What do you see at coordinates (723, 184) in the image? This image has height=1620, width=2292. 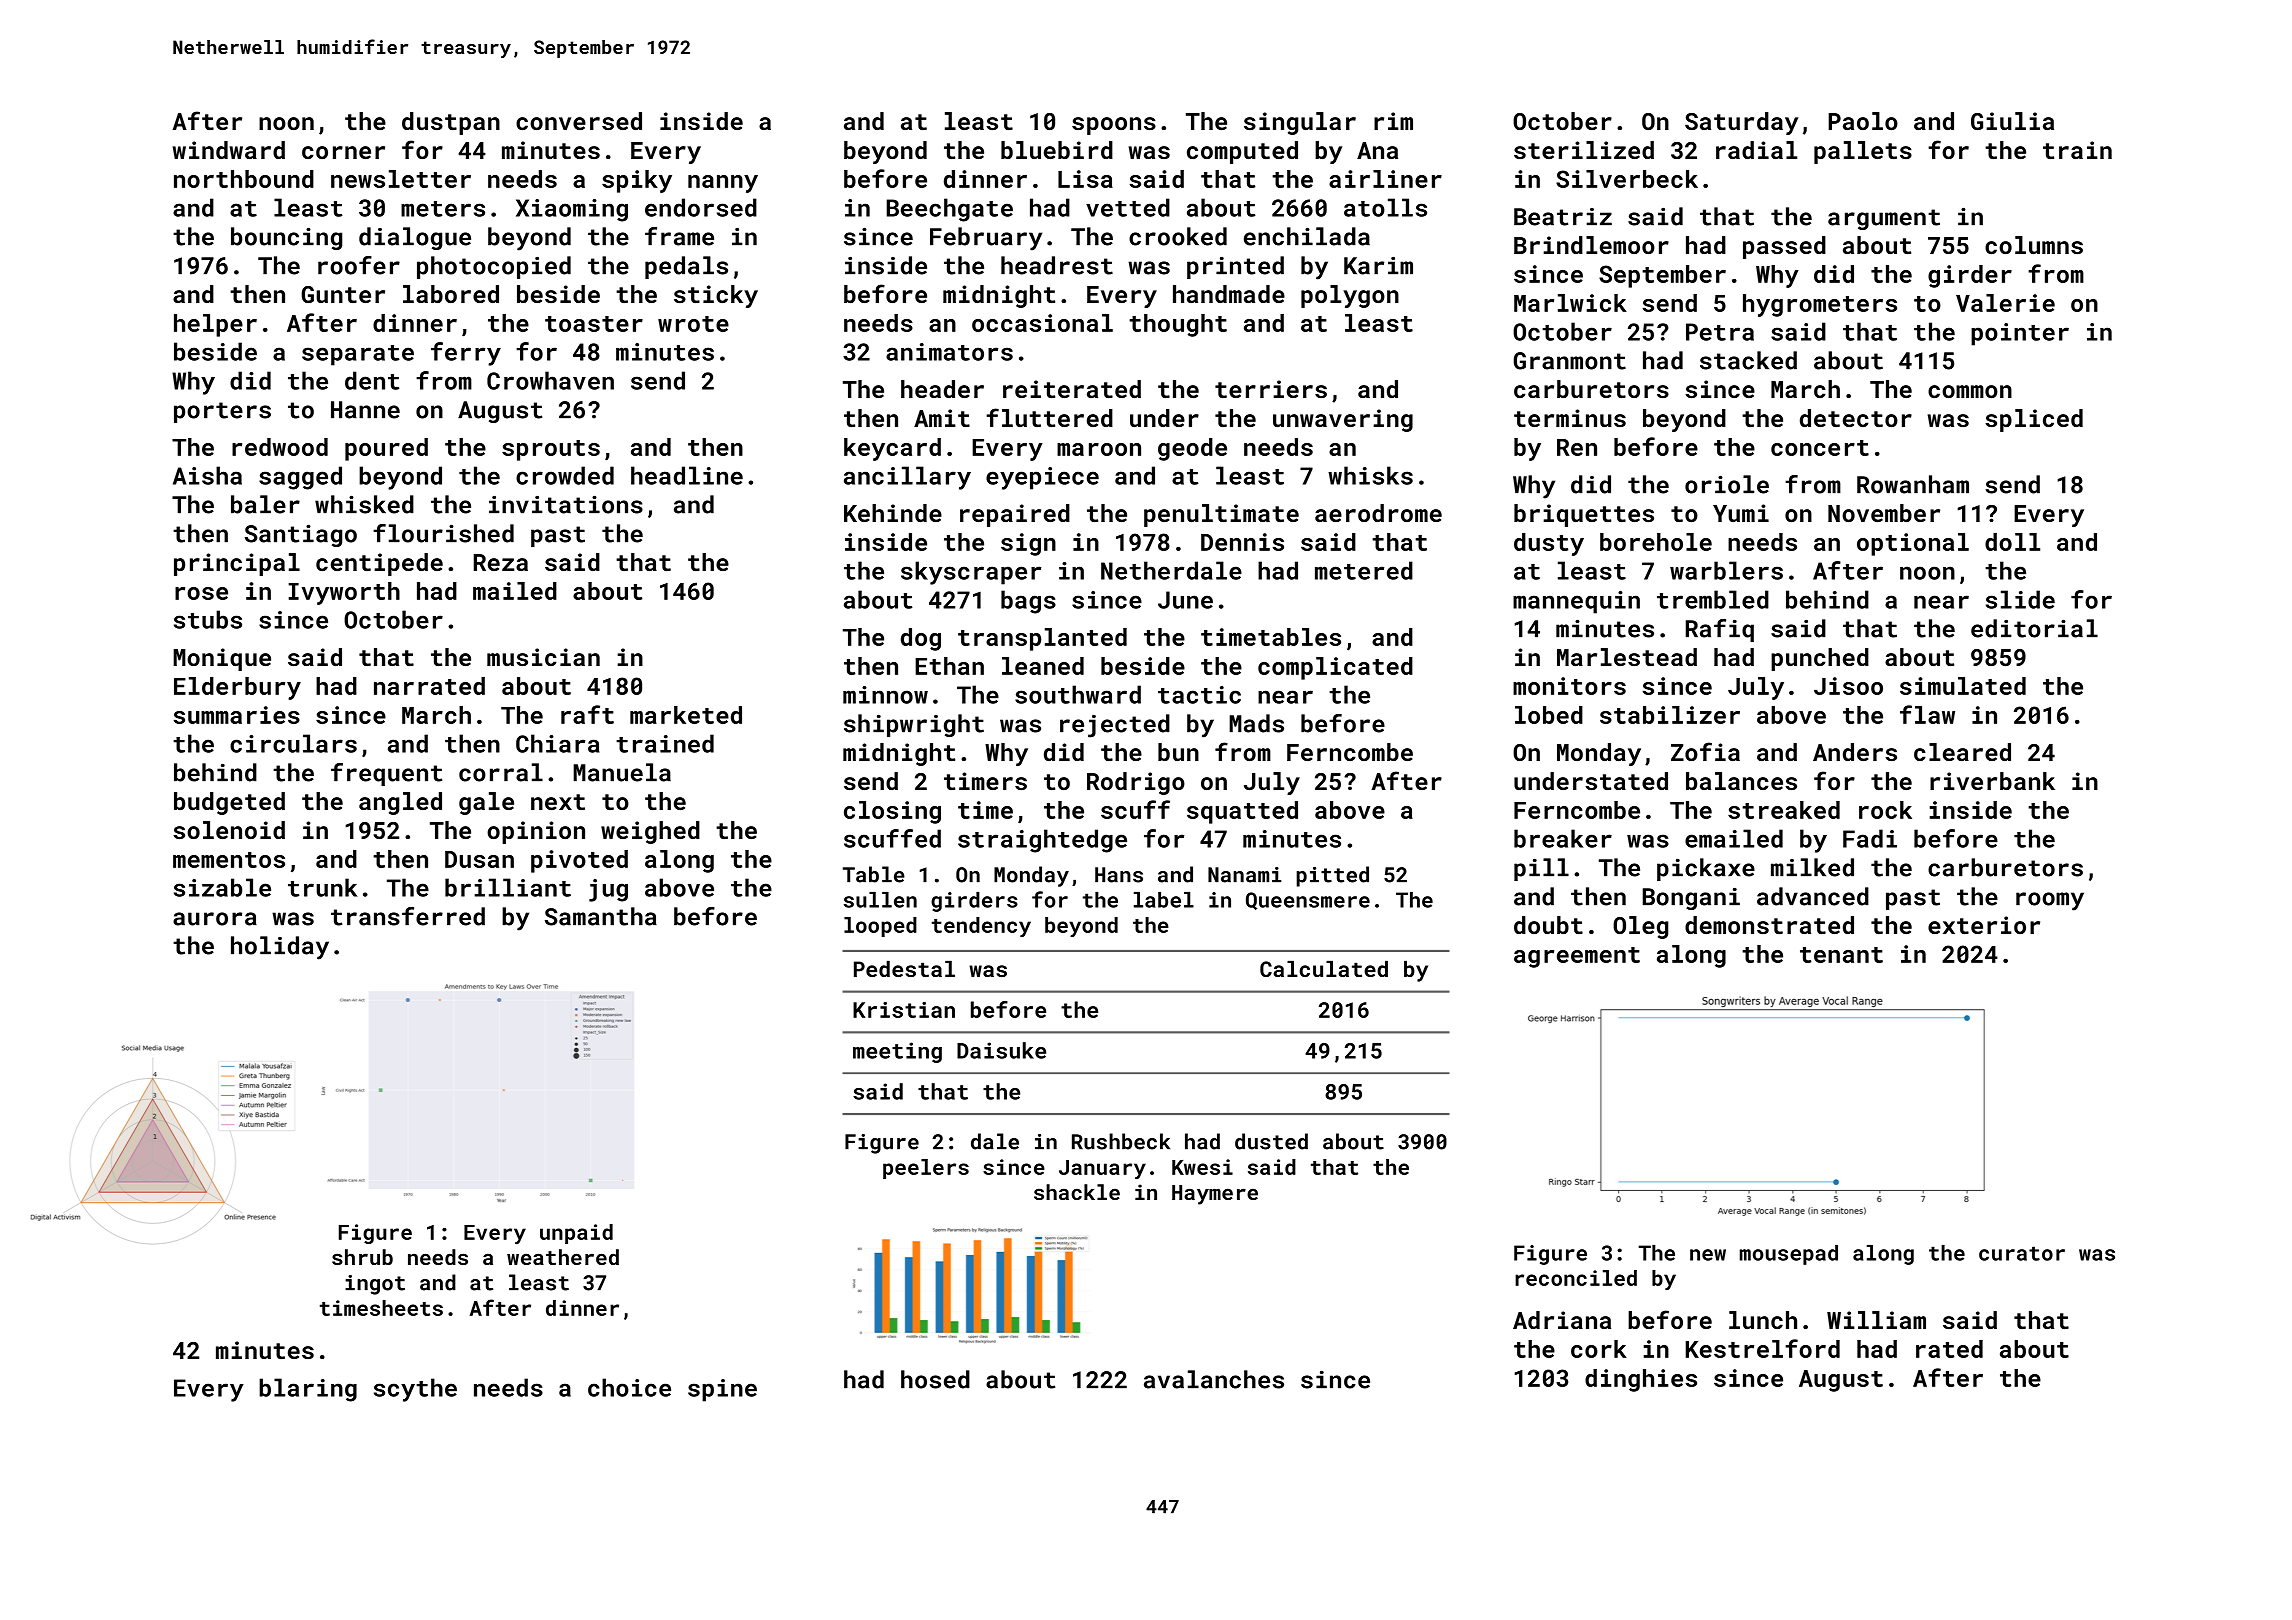 I see `nanny` at bounding box center [723, 184].
